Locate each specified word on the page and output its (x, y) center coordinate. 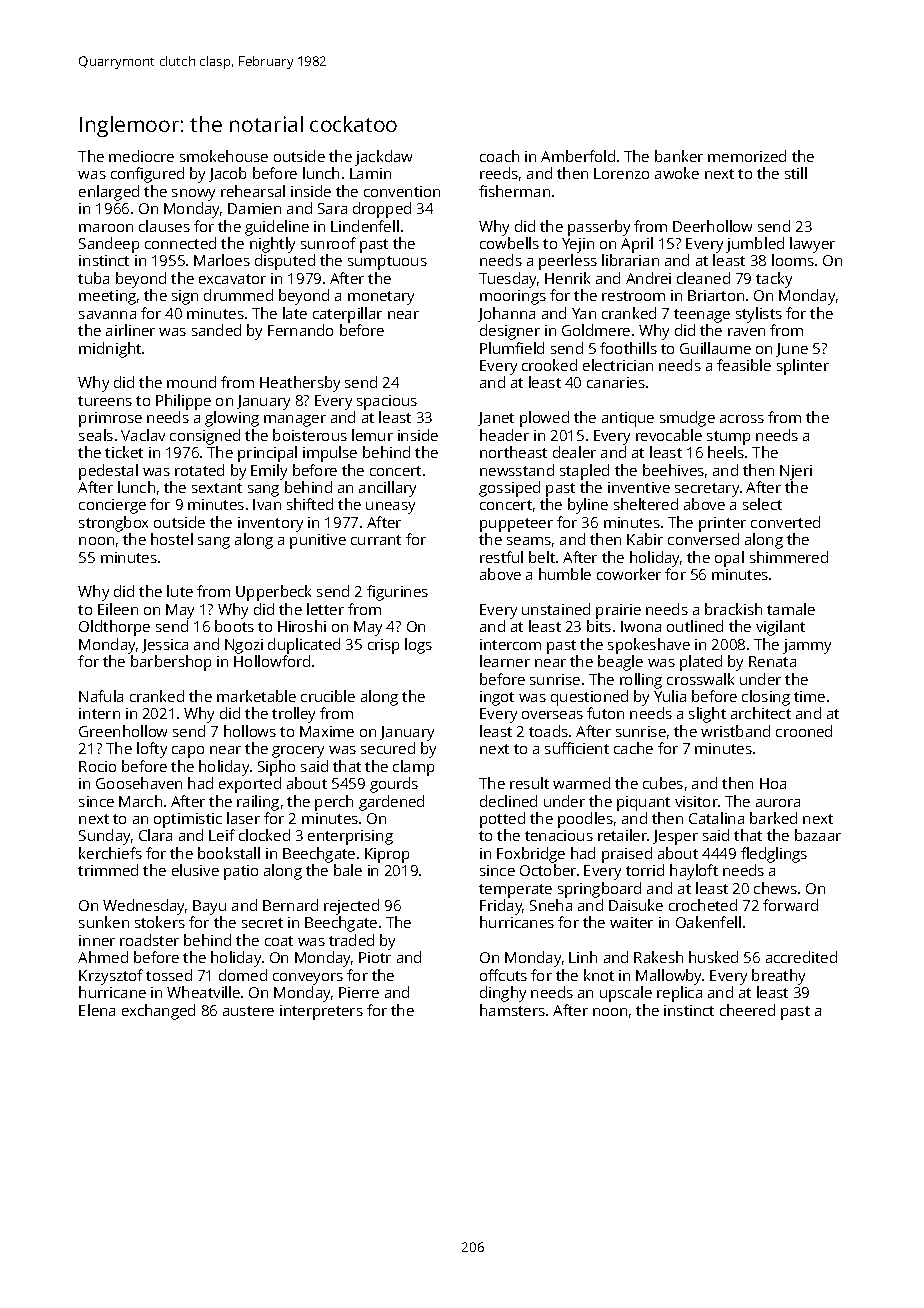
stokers (160, 922)
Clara (155, 835)
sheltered (646, 504)
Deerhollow (712, 226)
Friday (501, 907)
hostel (172, 539)
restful (501, 557)
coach (499, 156)
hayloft (694, 872)
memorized (747, 156)
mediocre (141, 156)
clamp (413, 768)
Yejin (578, 245)
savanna (107, 315)
